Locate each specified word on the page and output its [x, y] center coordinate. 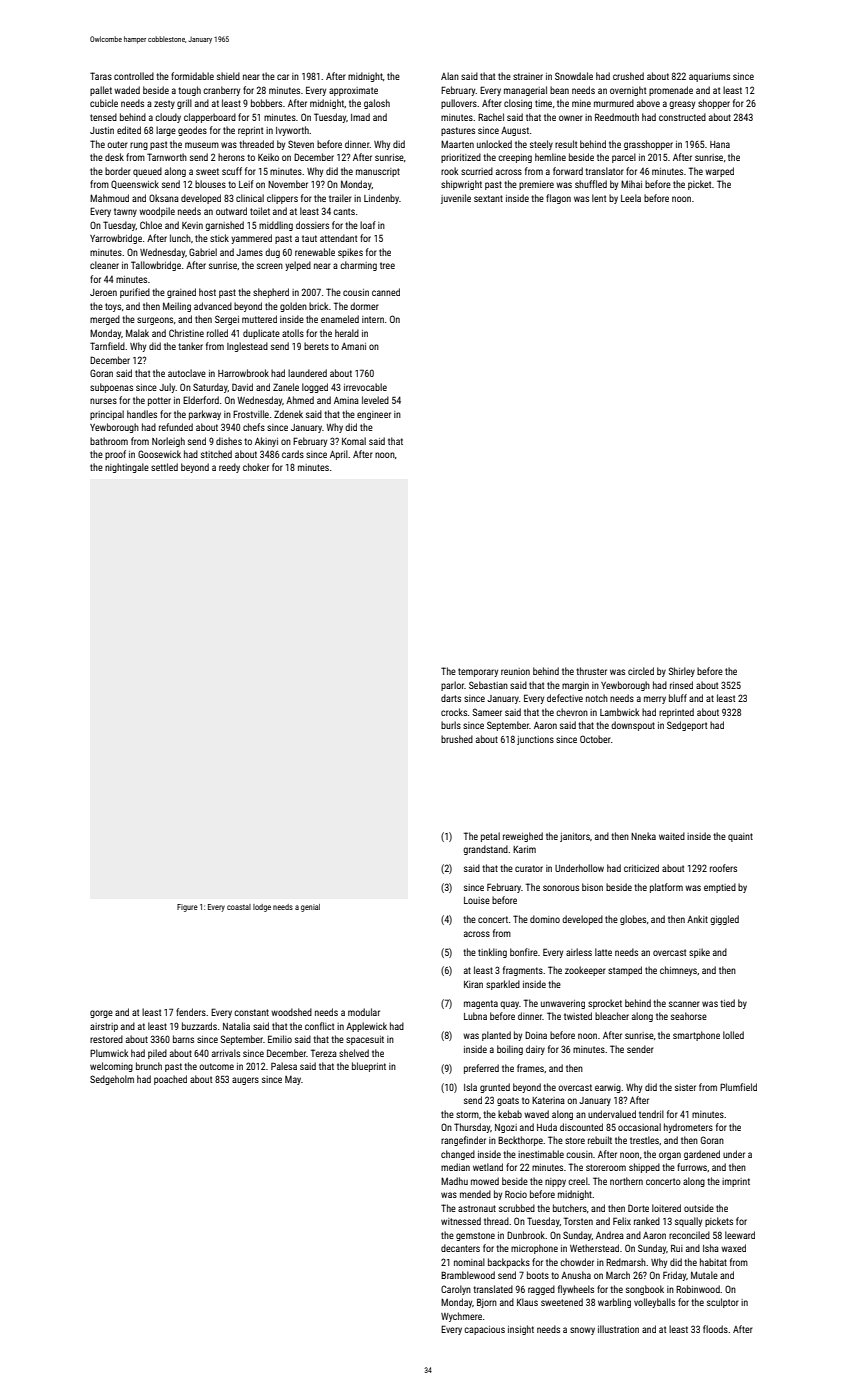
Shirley [681, 672]
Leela [631, 198]
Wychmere [461, 1317]
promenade [671, 91]
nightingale [127, 468]
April [339, 455]
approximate [353, 91]
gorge [101, 1014]
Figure [187, 908]
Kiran [473, 984]
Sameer [487, 712]
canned [386, 292]
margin [575, 686]
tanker [190, 346]
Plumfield [738, 1087]
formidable [192, 76]
